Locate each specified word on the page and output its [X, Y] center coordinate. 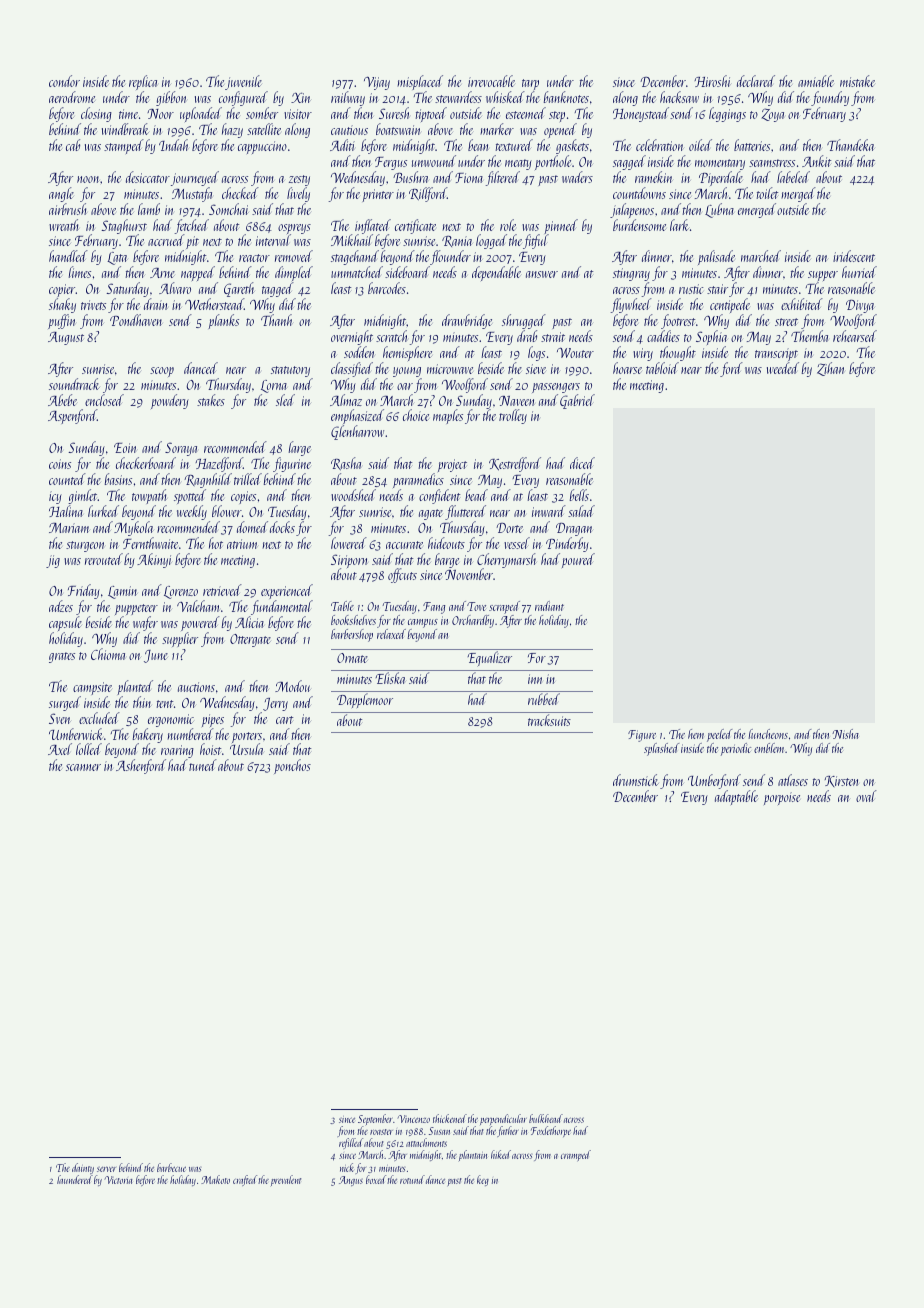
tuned [202, 765]
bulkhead [546, 1118]
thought [678, 353]
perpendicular [503, 1120]
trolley [513, 416]
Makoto [215, 1179]
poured [578, 560]
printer [378, 195]
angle [61, 194]
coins [60, 464]
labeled [793, 177]
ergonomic [171, 720]
